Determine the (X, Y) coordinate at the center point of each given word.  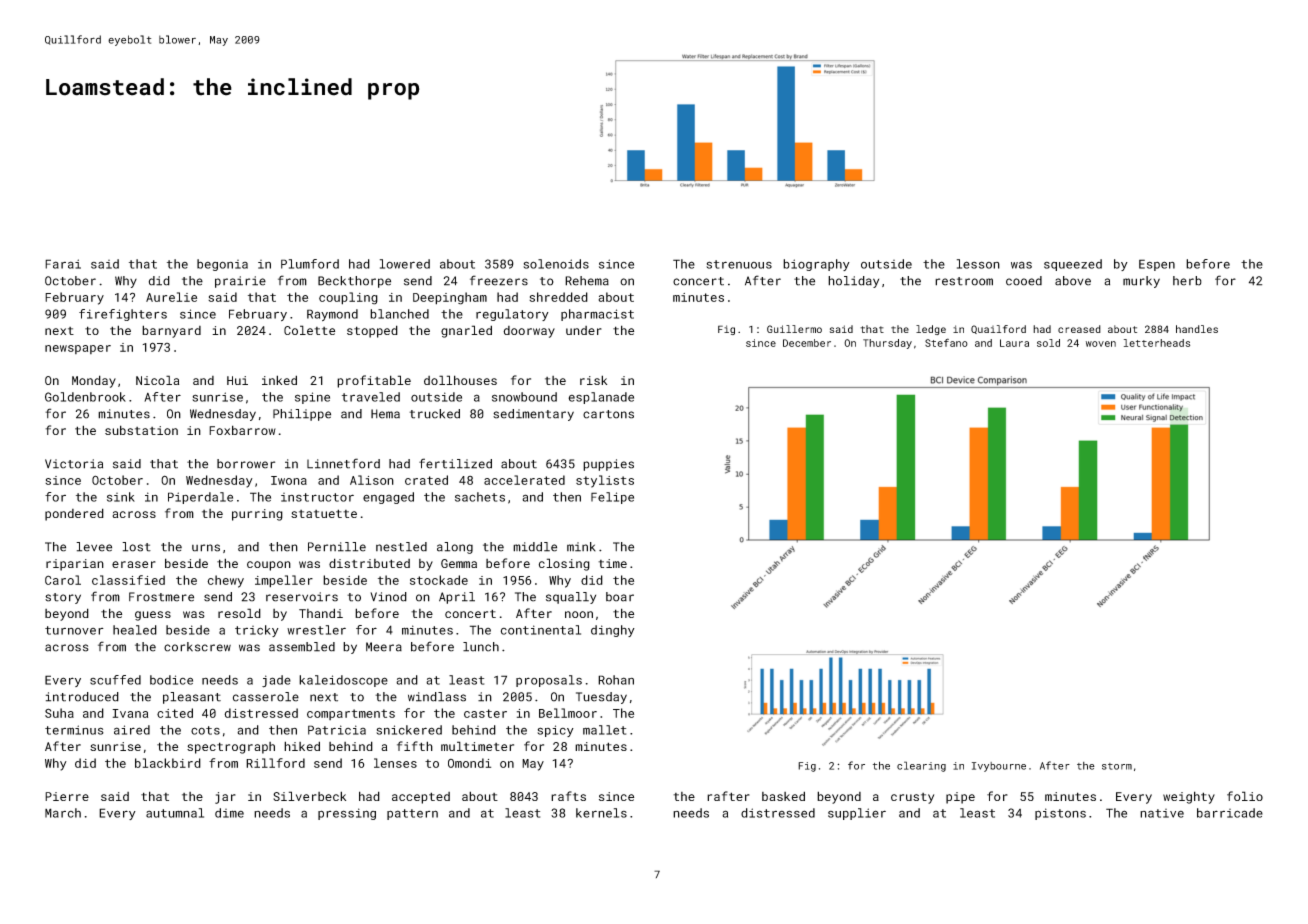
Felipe (612, 498)
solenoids (556, 264)
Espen (1157, 265)
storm (1117, 766)
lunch (481, 647)
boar (620, 597)
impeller (284, 581)
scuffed (115, 680)
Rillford (275, 763)
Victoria (74, 464)
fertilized (455, 463)
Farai (63, 264)
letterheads (1157, 343)
